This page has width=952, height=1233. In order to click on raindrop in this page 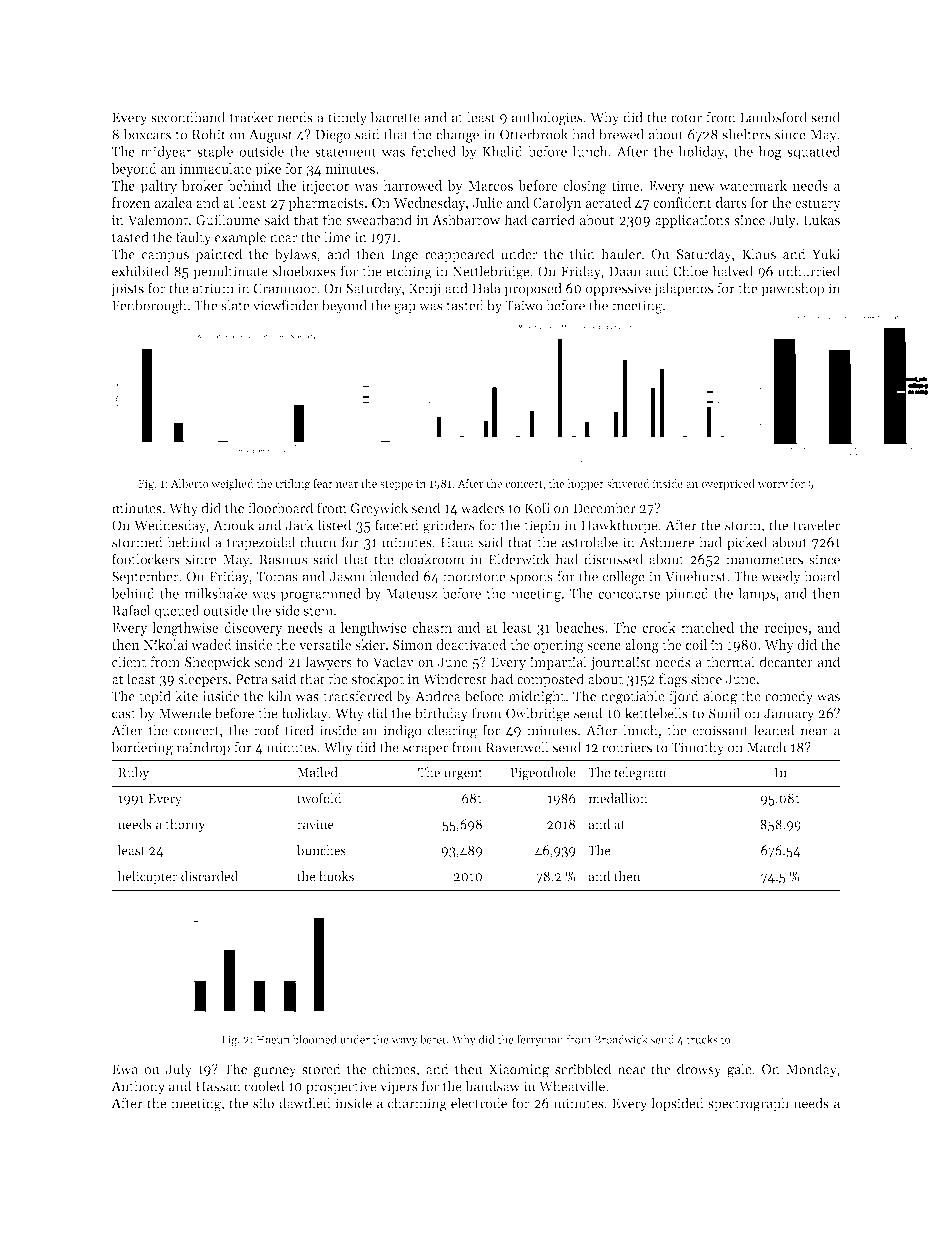, I will do `click(203, 748)`.
